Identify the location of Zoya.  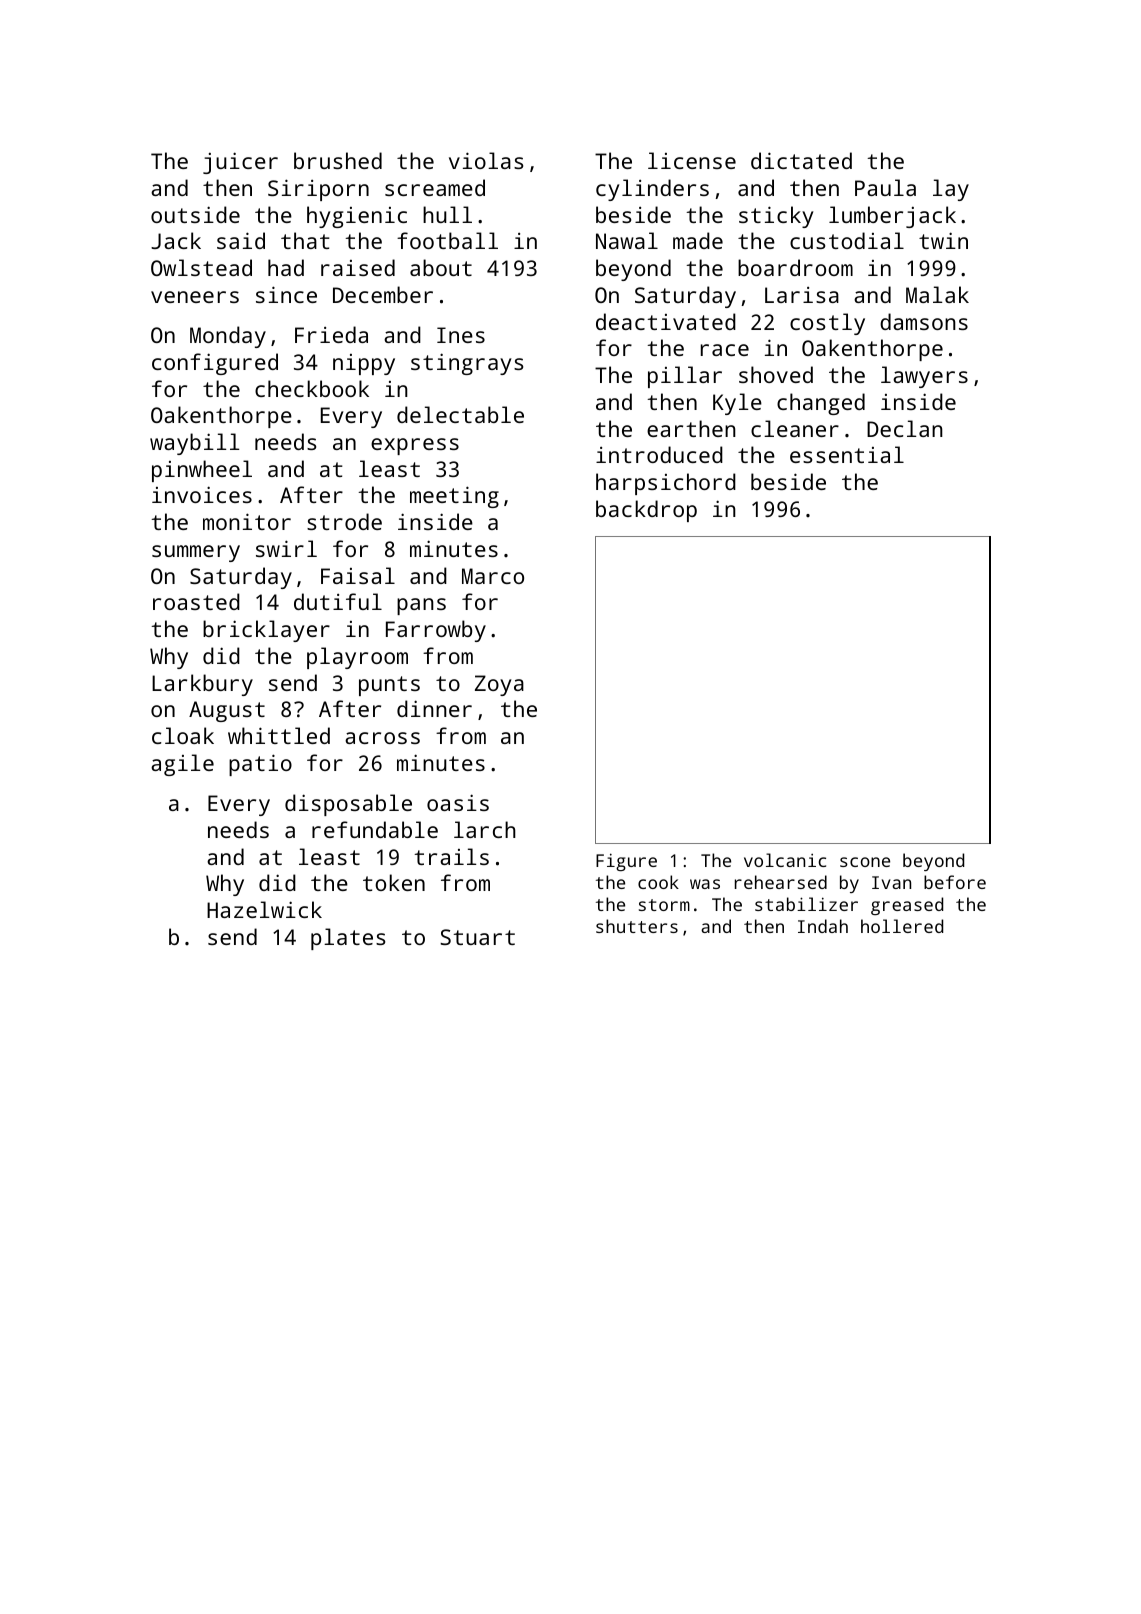
(499, 685).
